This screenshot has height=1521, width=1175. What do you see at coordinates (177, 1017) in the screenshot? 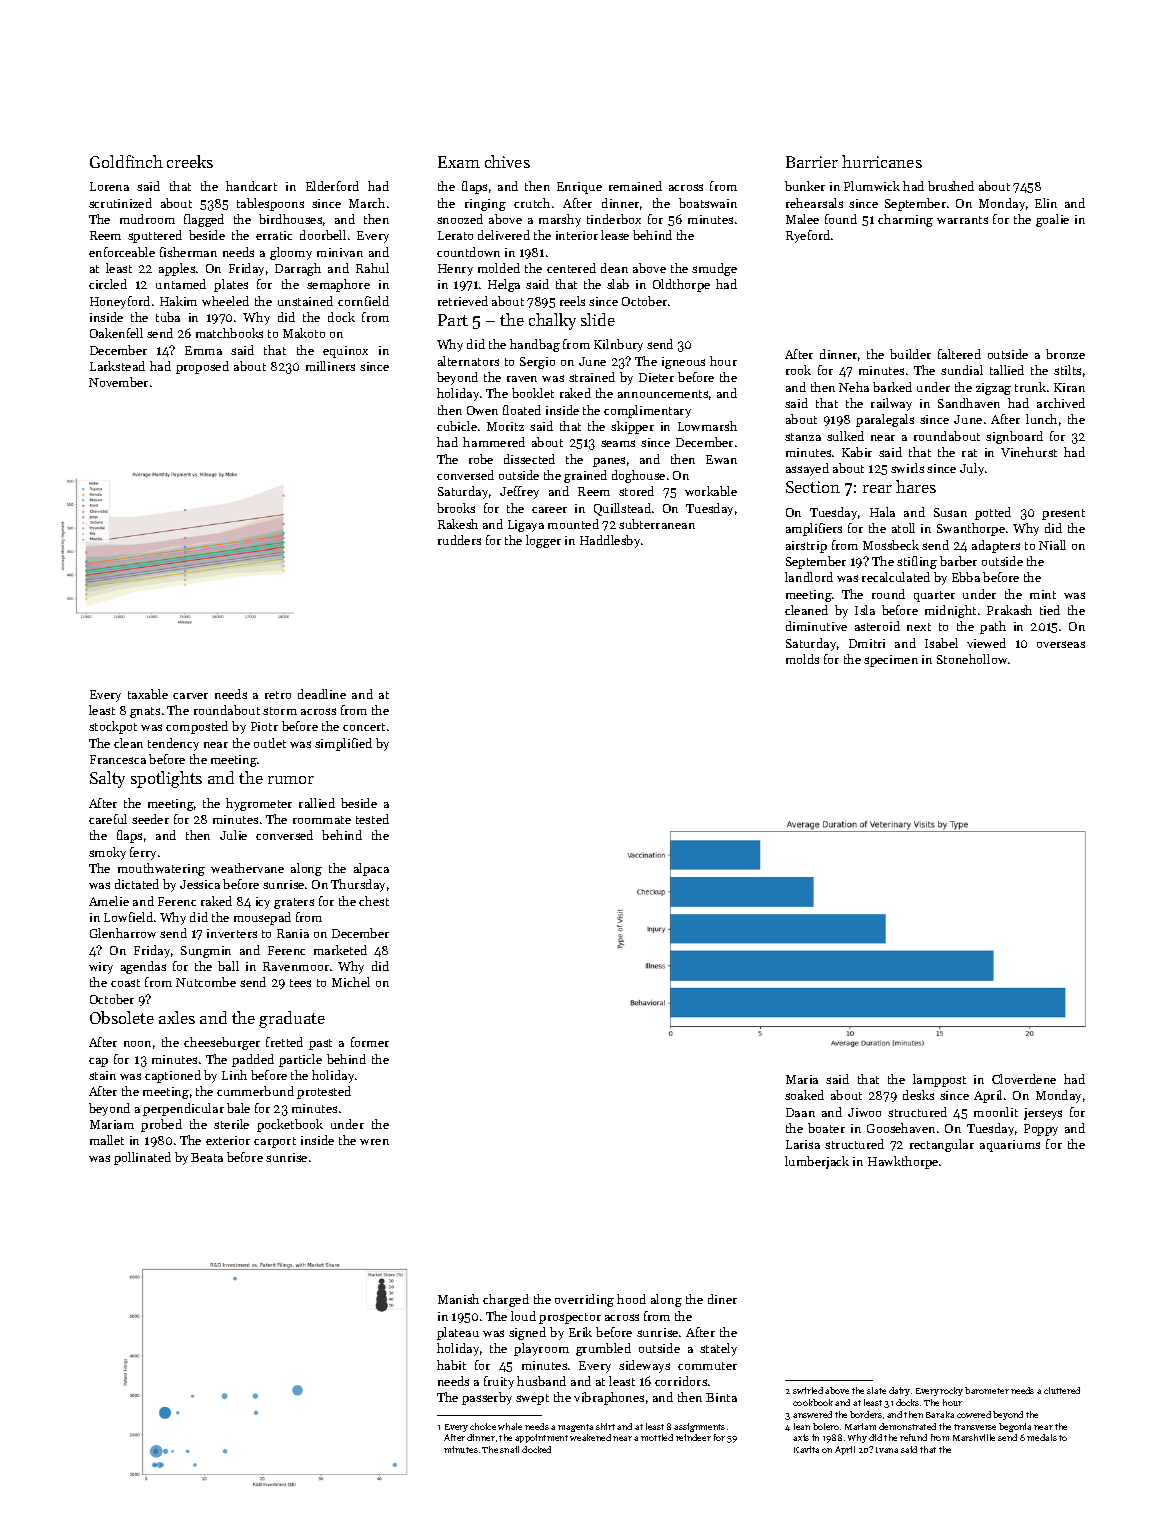
I see `axles` at bounding box center [177, 1017].
